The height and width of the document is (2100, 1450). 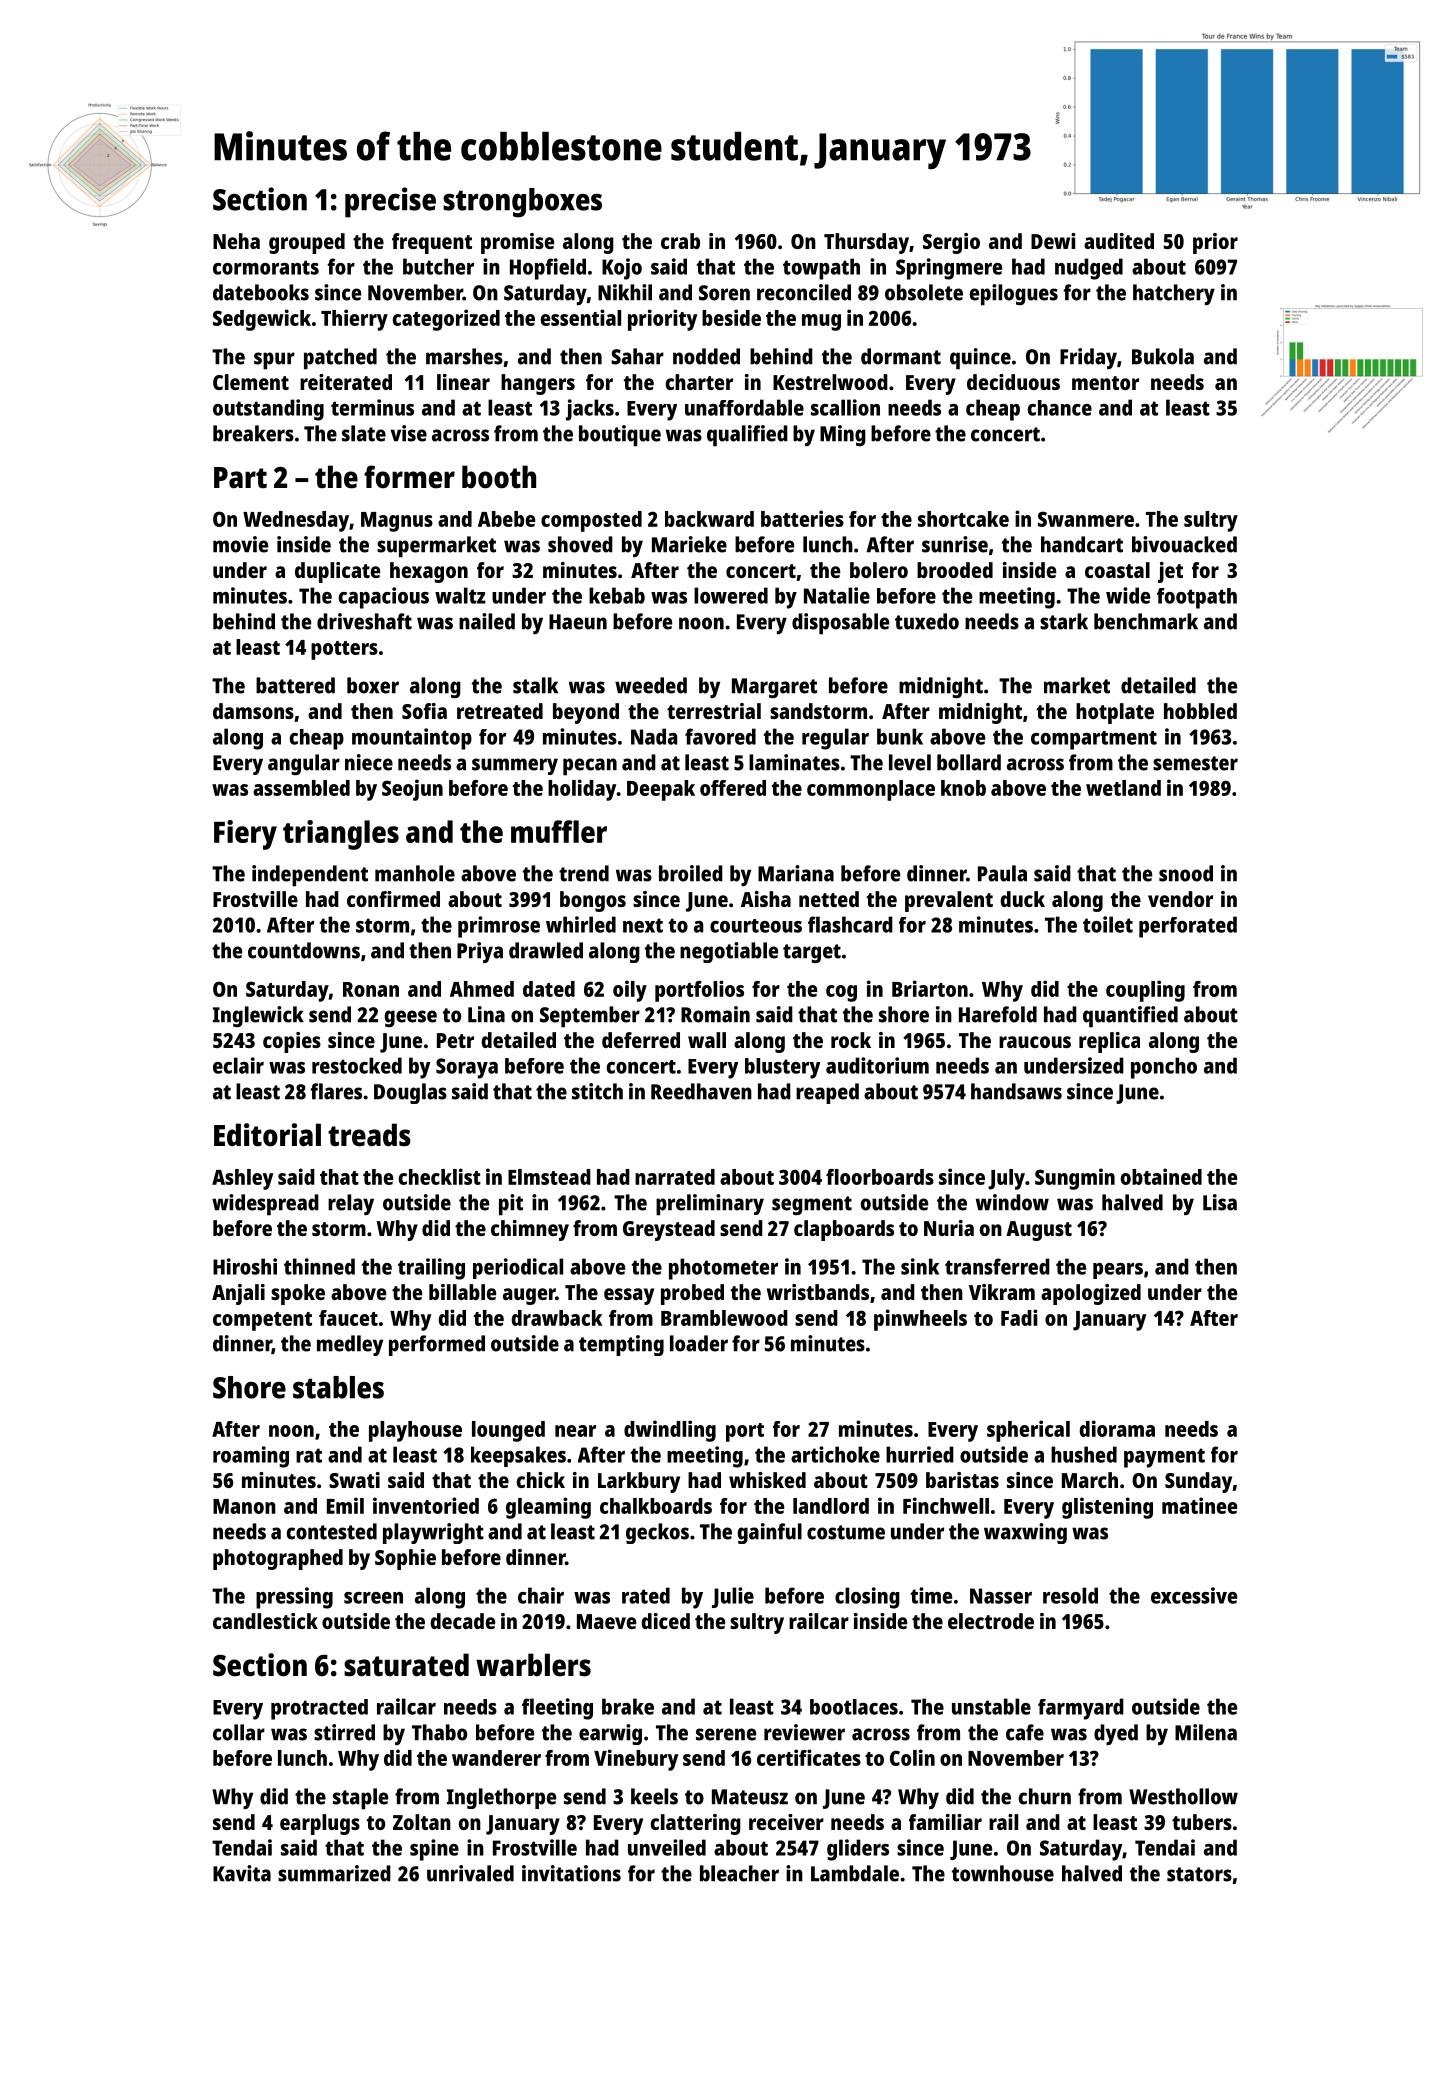 What do you see at coordinates (1199, 1874) in the document?
I see `stators` at bounding box center [1199, 1874].
